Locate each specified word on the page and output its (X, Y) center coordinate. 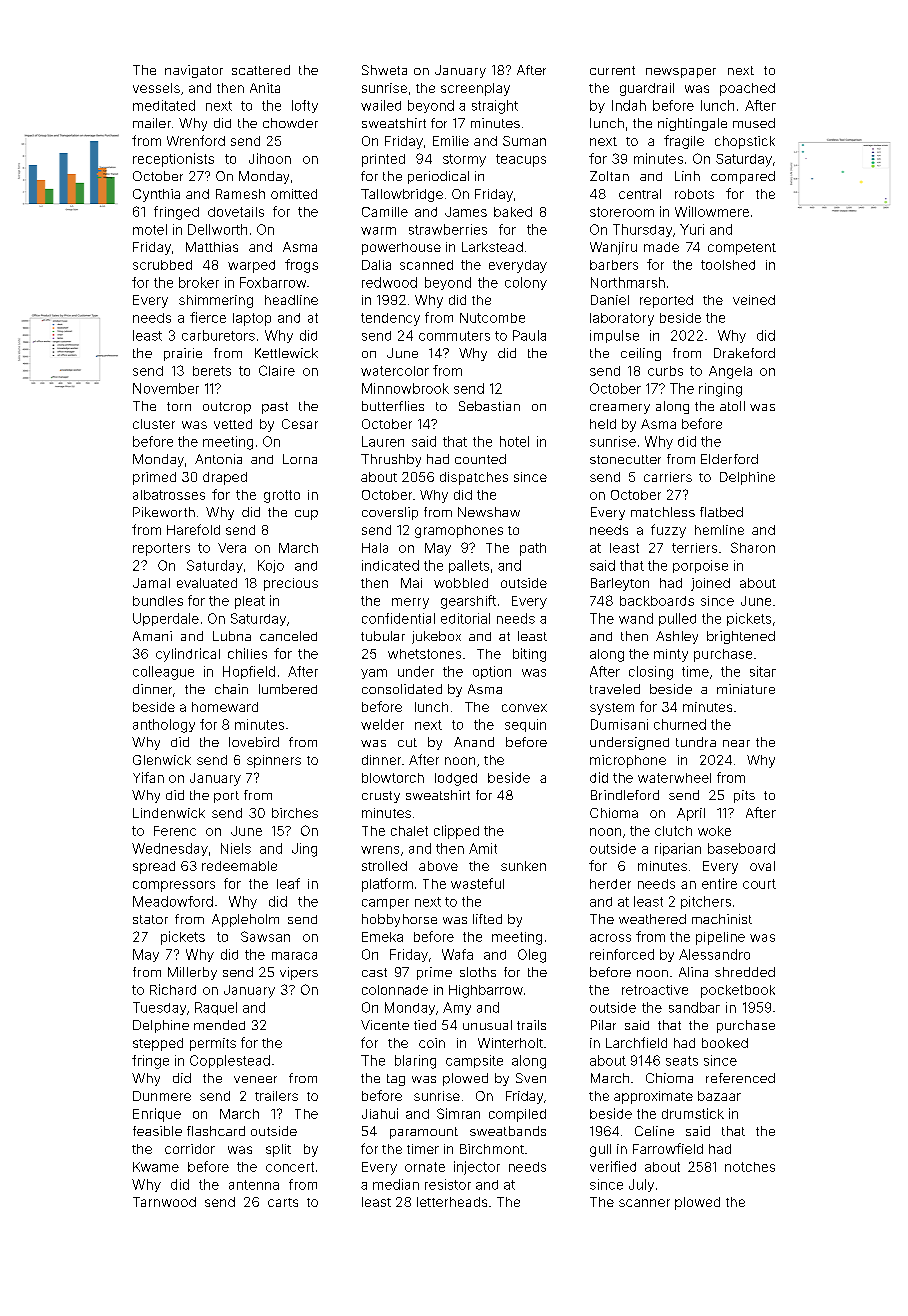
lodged (456, 779)
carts (283, 1202)
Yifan (148, 777)
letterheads (452, 1202)
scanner (644, 1203)
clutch (673, 831)
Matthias (212, 247)
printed (383, 160)
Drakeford (744, 353)
